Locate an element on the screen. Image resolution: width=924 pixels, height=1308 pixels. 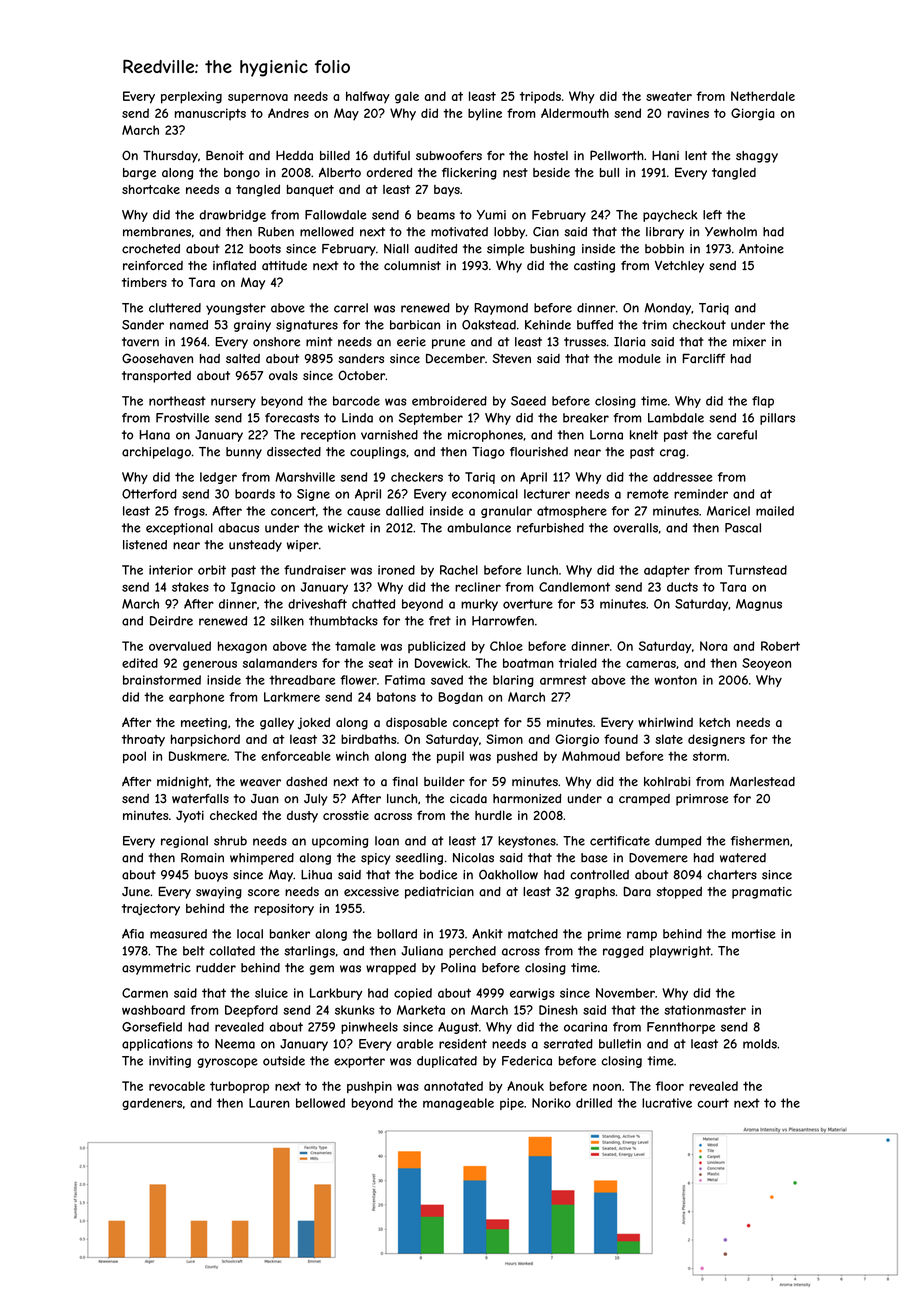
halfway is located at coordinates (368, 97).
